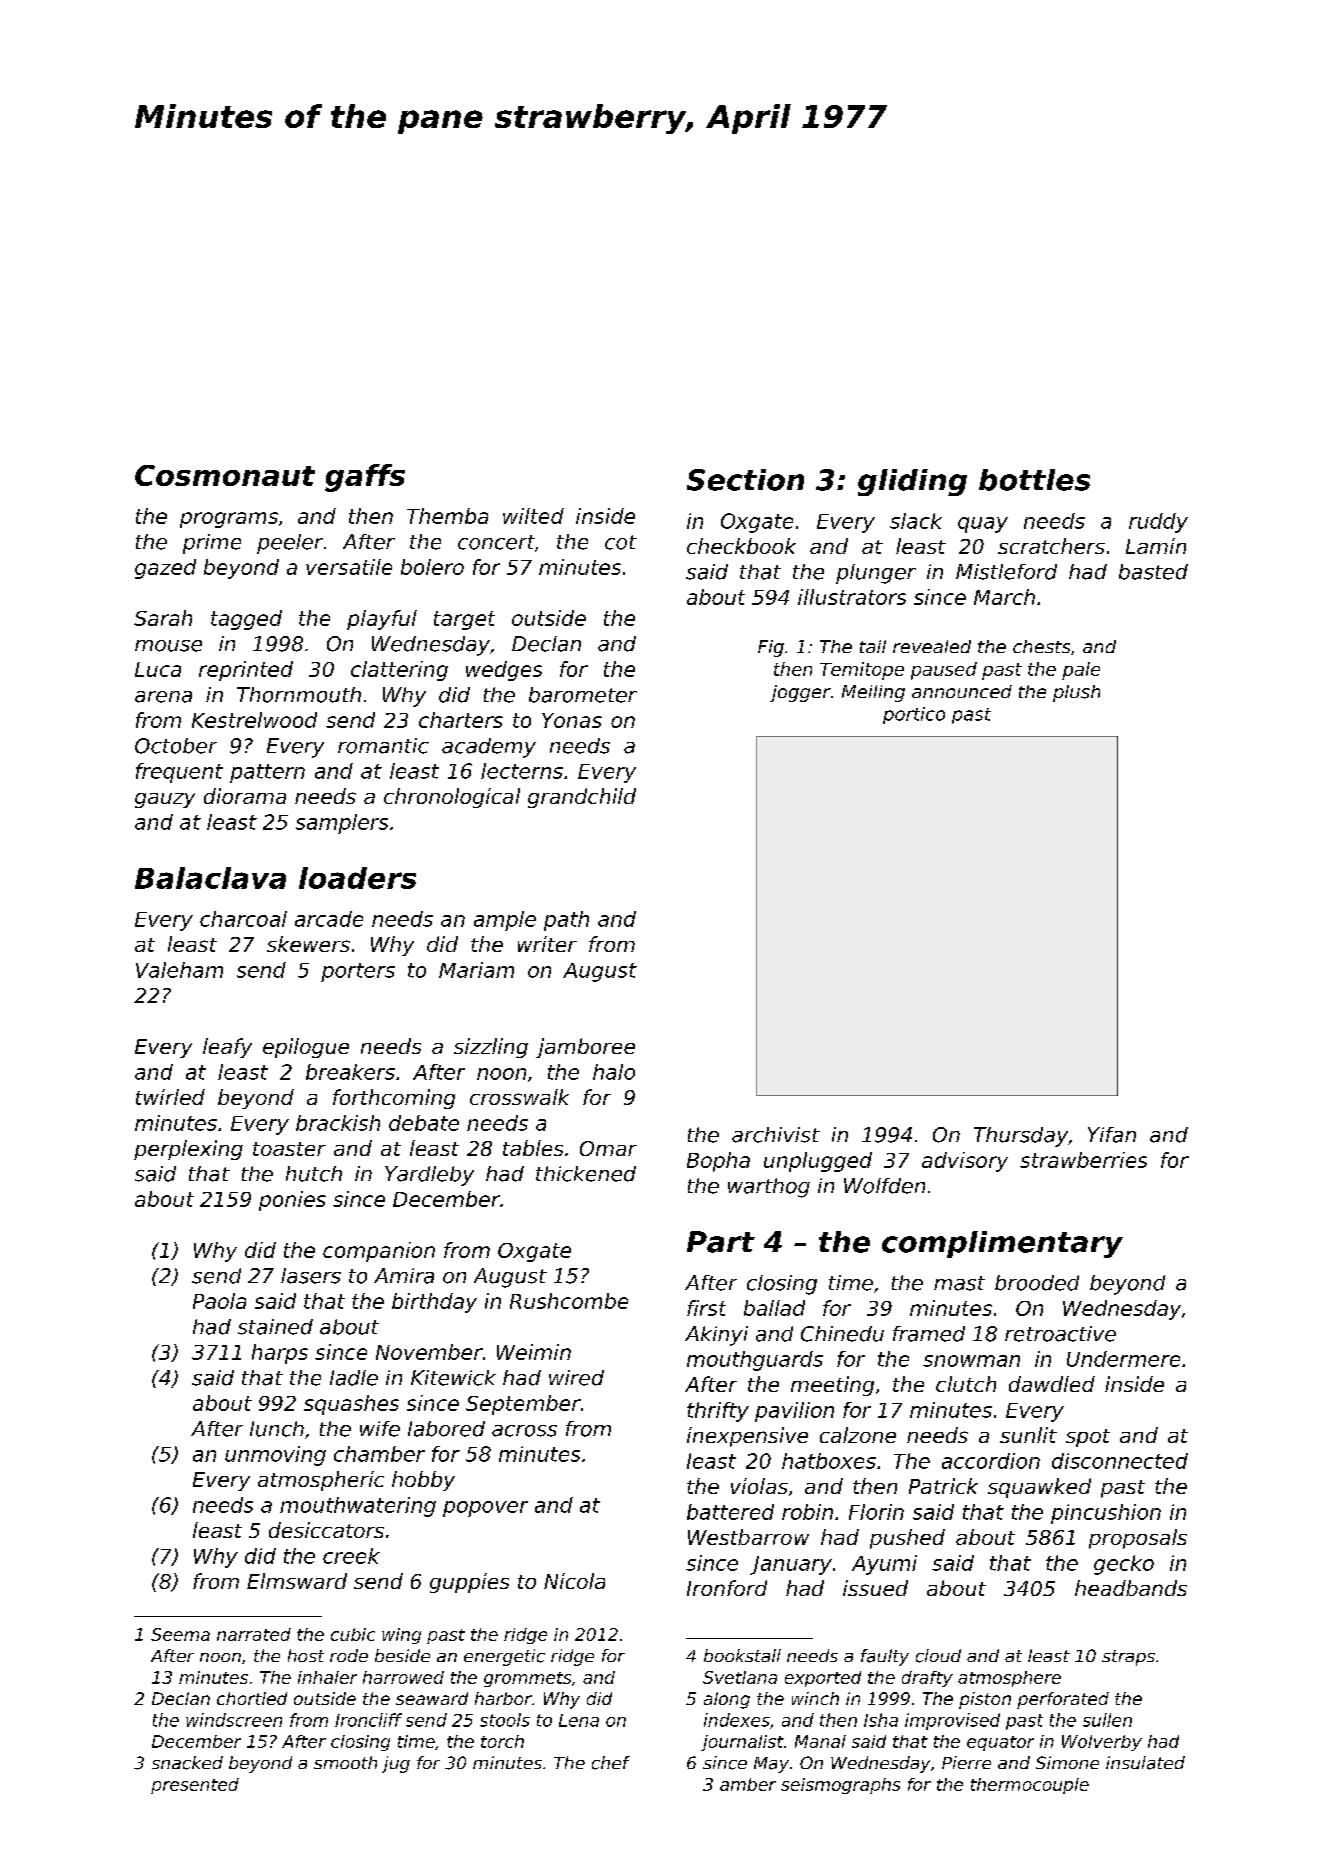 The height and width of the screenshot is (1870, 1322). What do you see at coordinates (1112, 1135) in the screenshot?
I see `Yifan` at bounding box center [1112, 1135].
